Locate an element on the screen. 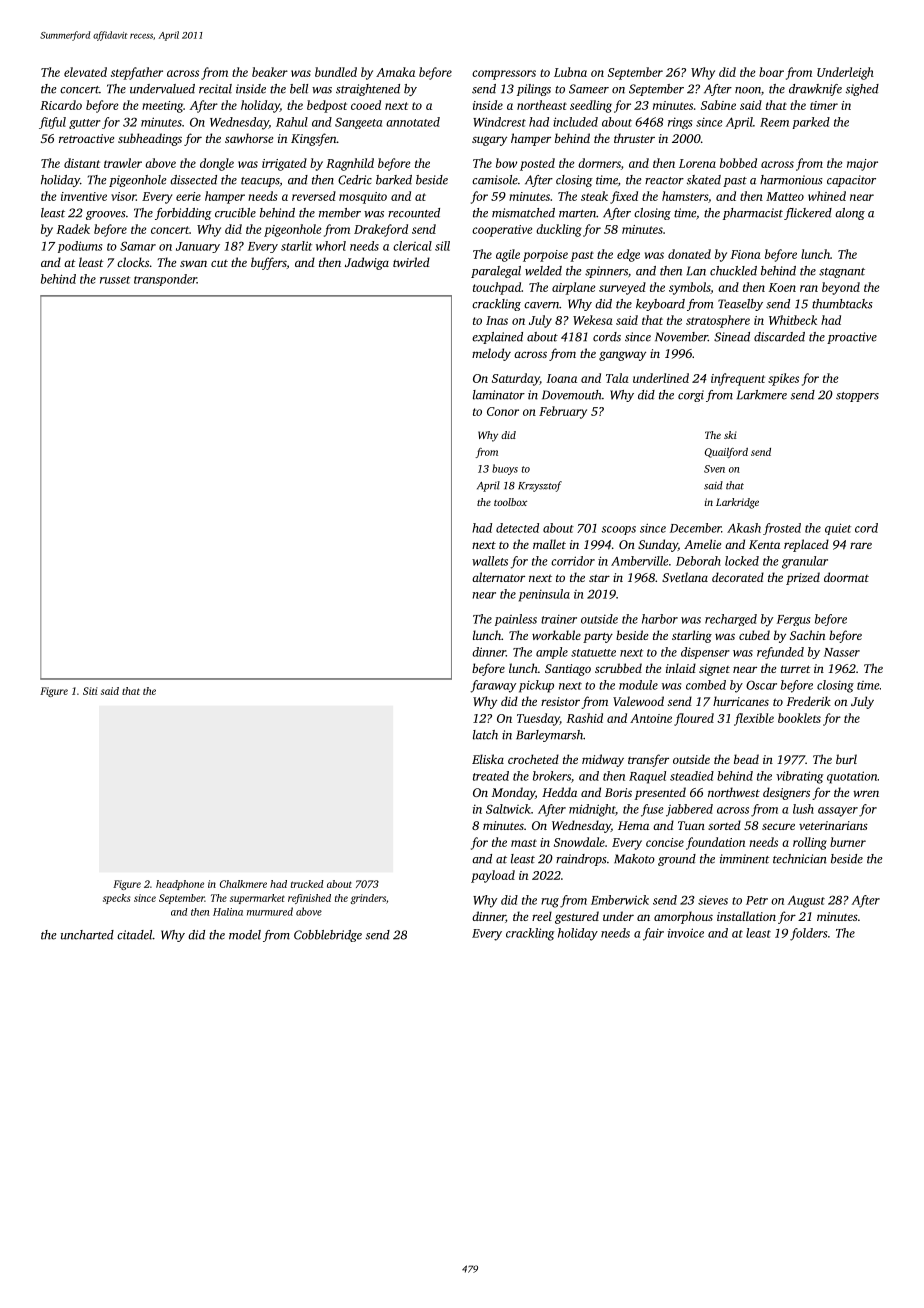 The width and height of the screenshot is (924, 1308). beaker is located at coordinates (270, 72).
